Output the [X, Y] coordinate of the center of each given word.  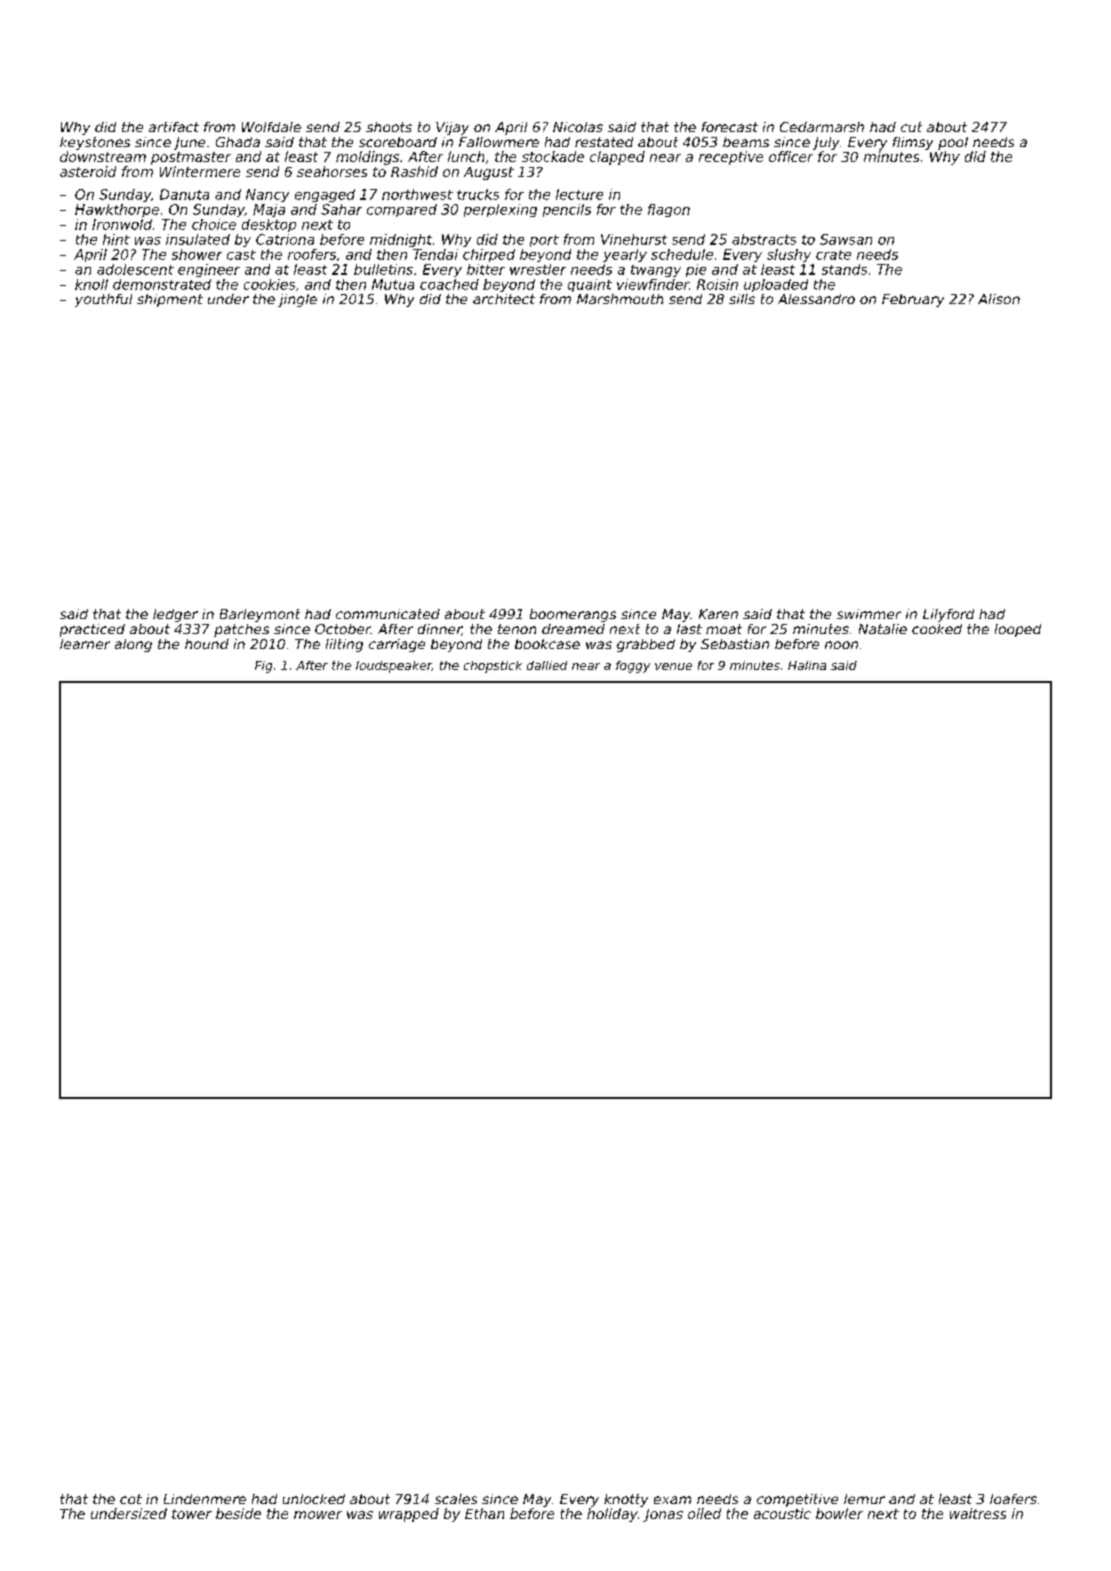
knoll [91, 284]
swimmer [869, 614]
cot [131, 1499]
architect [504, 299]
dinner [440, 630]
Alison [999, 299]
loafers [1013, 1499]
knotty [626, 1500]
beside [238, 1513]
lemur [864, 1499]
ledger [175, 615]
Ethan [484, 1513]
